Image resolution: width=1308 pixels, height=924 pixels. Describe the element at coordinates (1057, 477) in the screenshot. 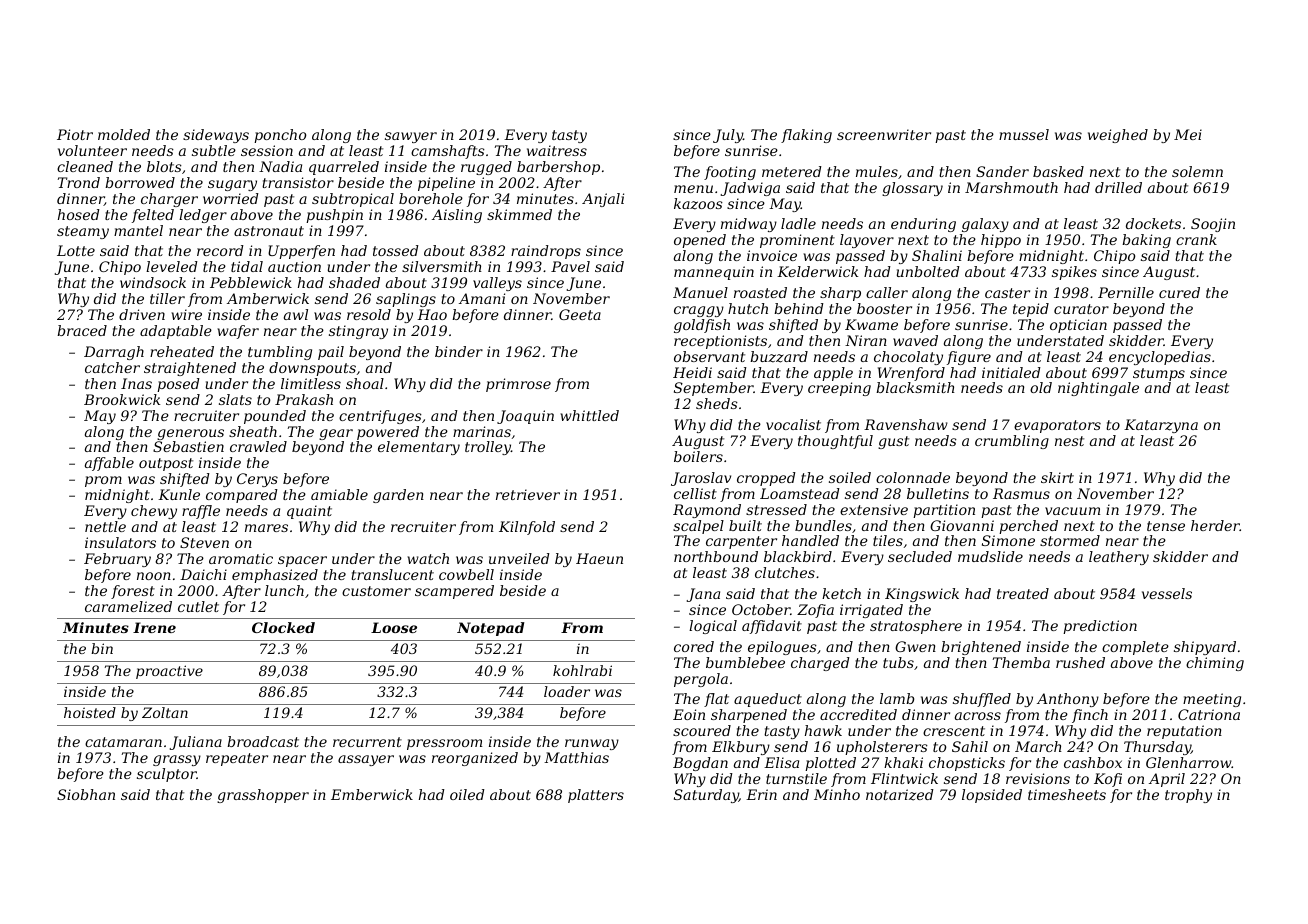

I see `skirt` at that location.
